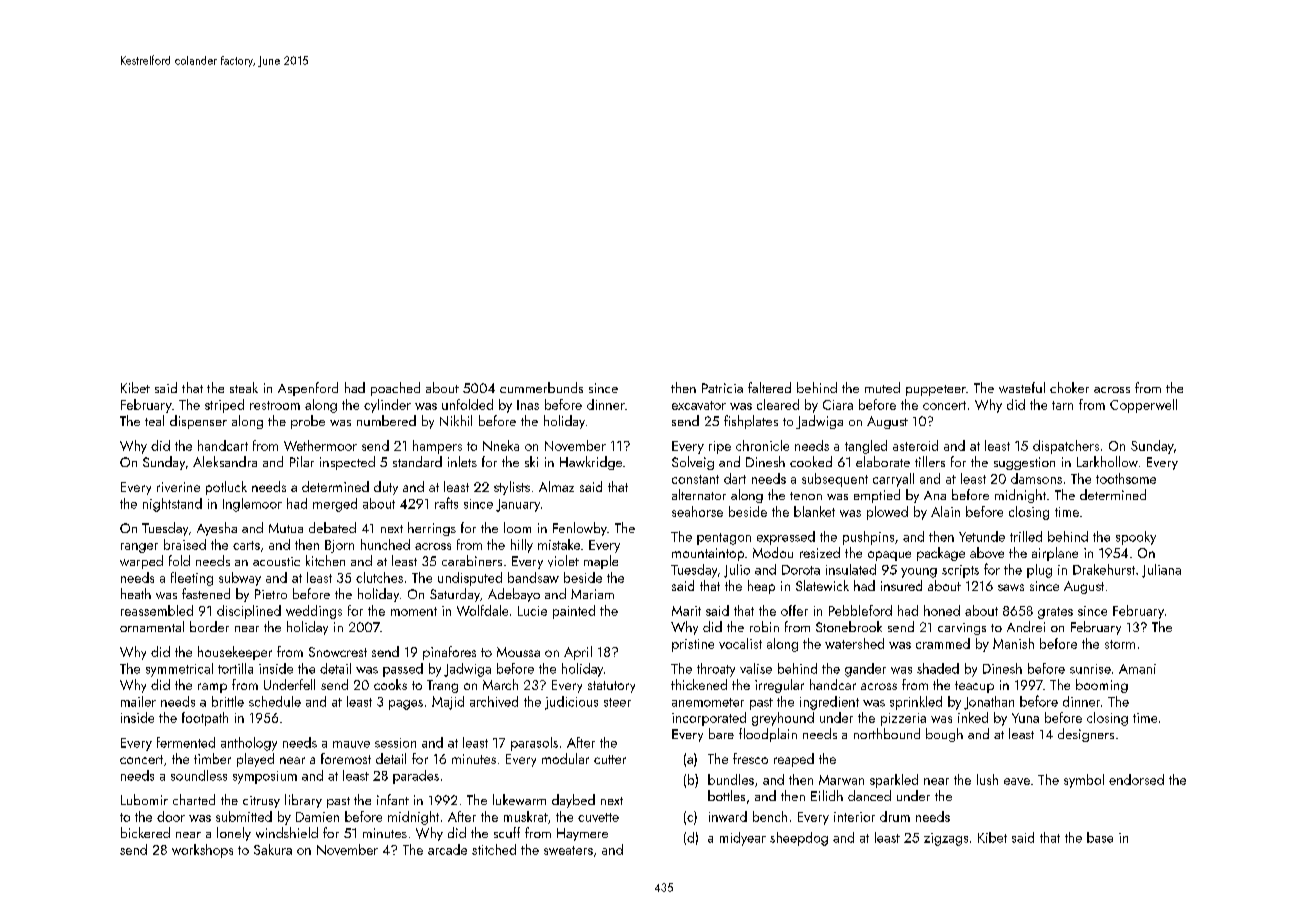 This screenshot has height=924, width=1308. Describe the element at coordinates (786, 538) in the screenshot. I see `expressed` at that location.
